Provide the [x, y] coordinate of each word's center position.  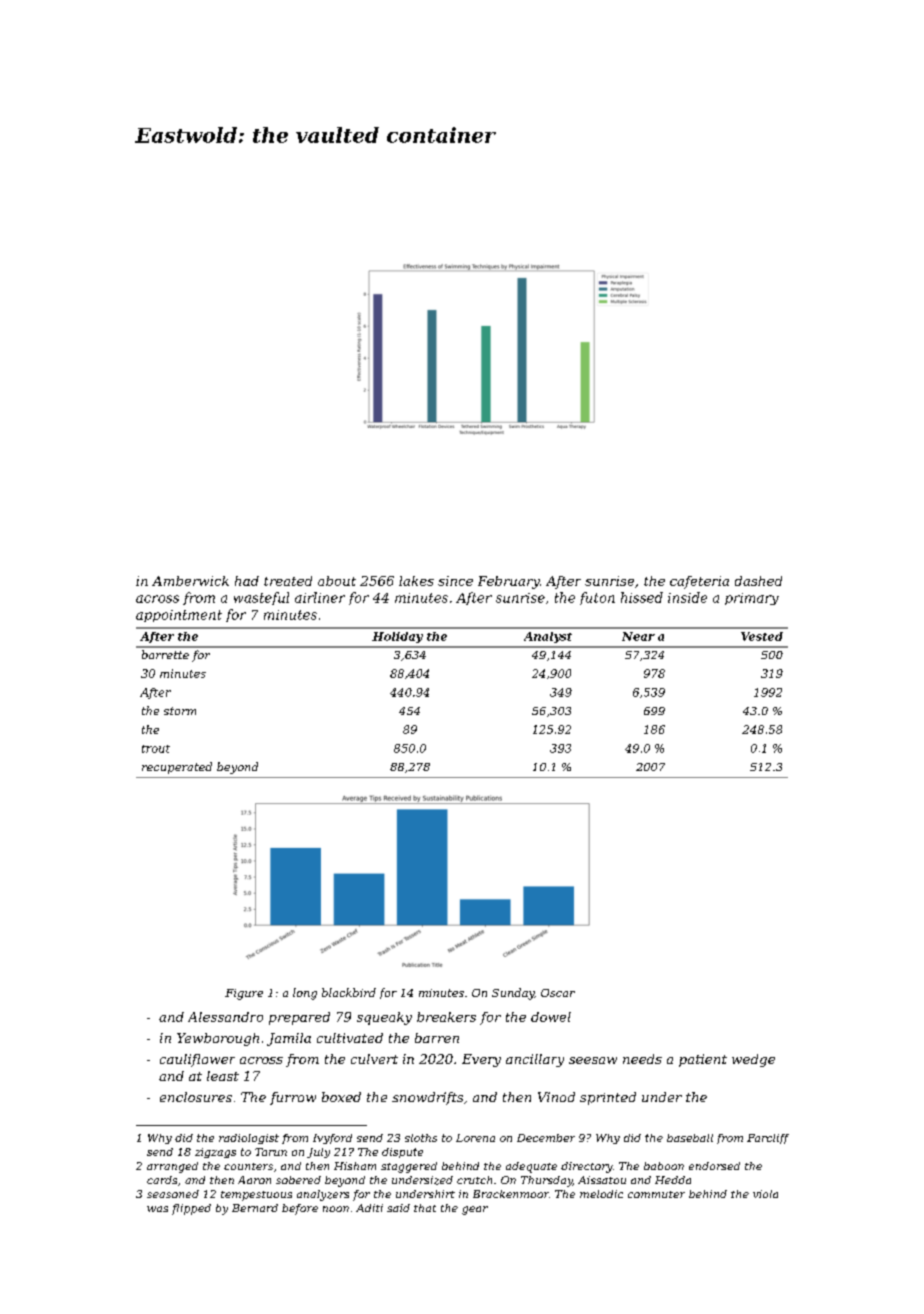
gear [475, 1210]
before [300, 1209]
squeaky [384, 1018]
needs [642, 1059]
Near [638, 636]
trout [156, 749]
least [223, 1076]
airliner [320, 597]
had [247, 581]
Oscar [558, 993]
